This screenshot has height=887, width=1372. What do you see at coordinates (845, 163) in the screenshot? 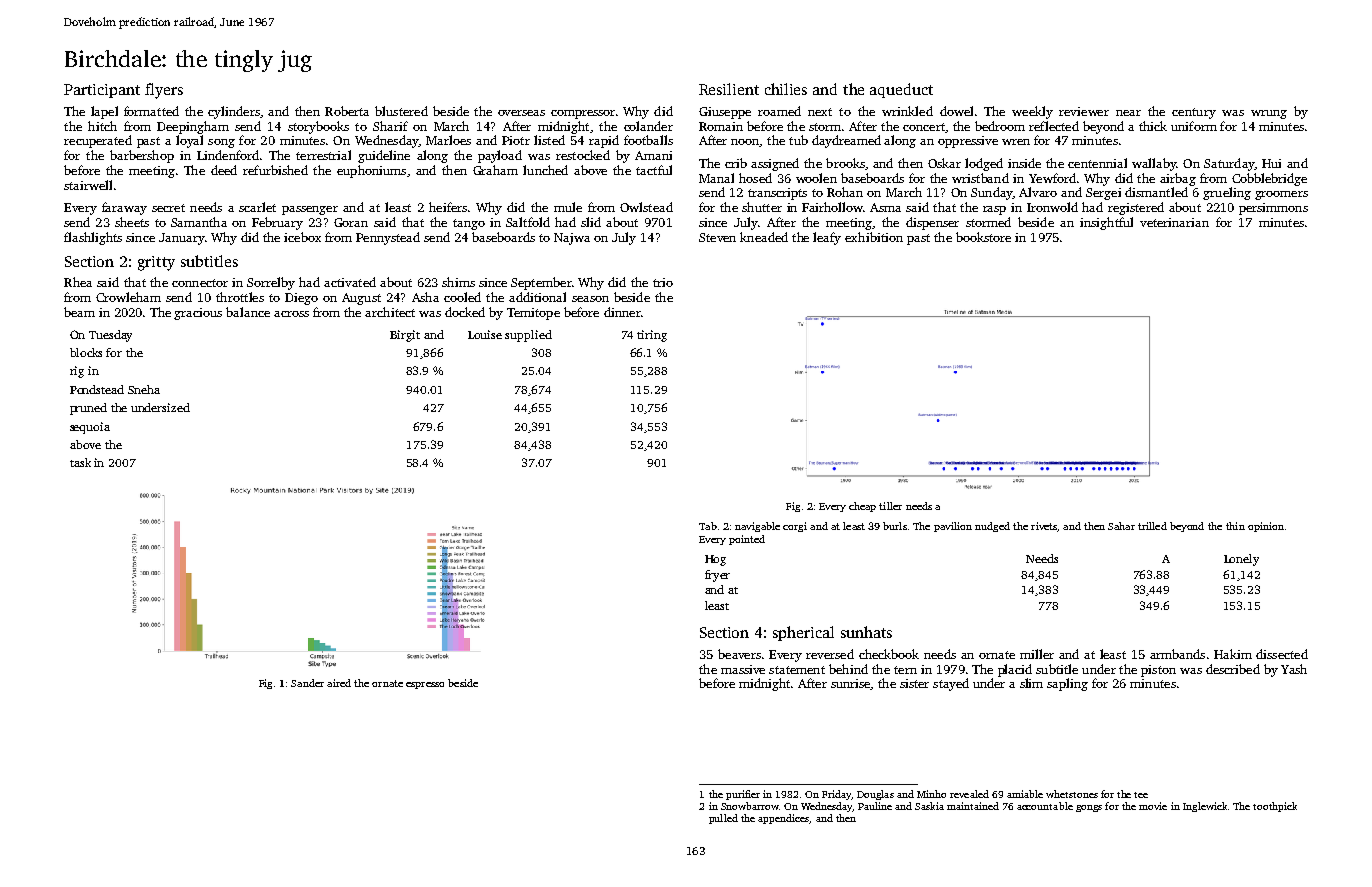
I see `brooks` at bounding box center [845, 163].
